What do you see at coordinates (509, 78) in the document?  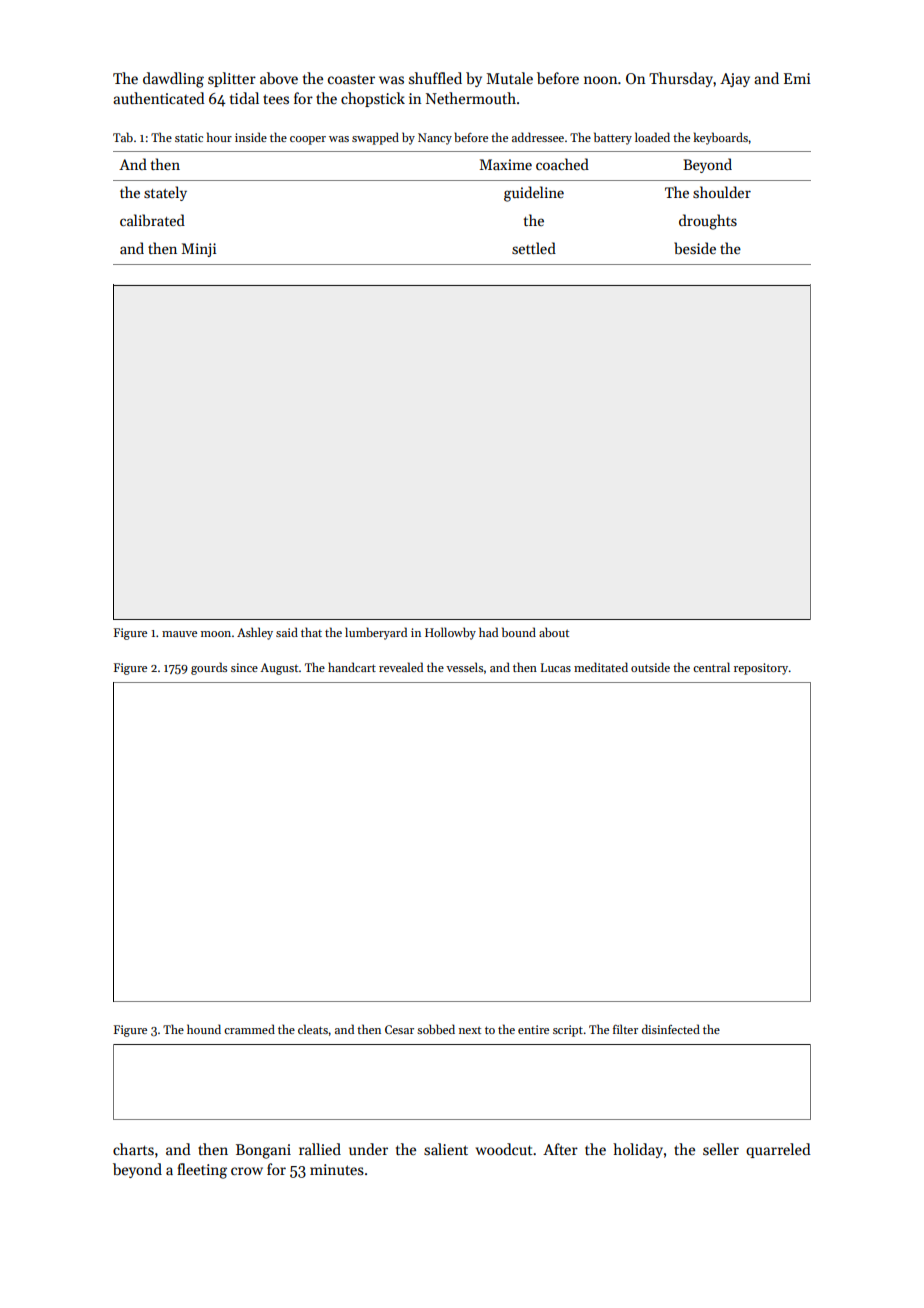 I see `Mutale` at bounding box center [509, 78].
